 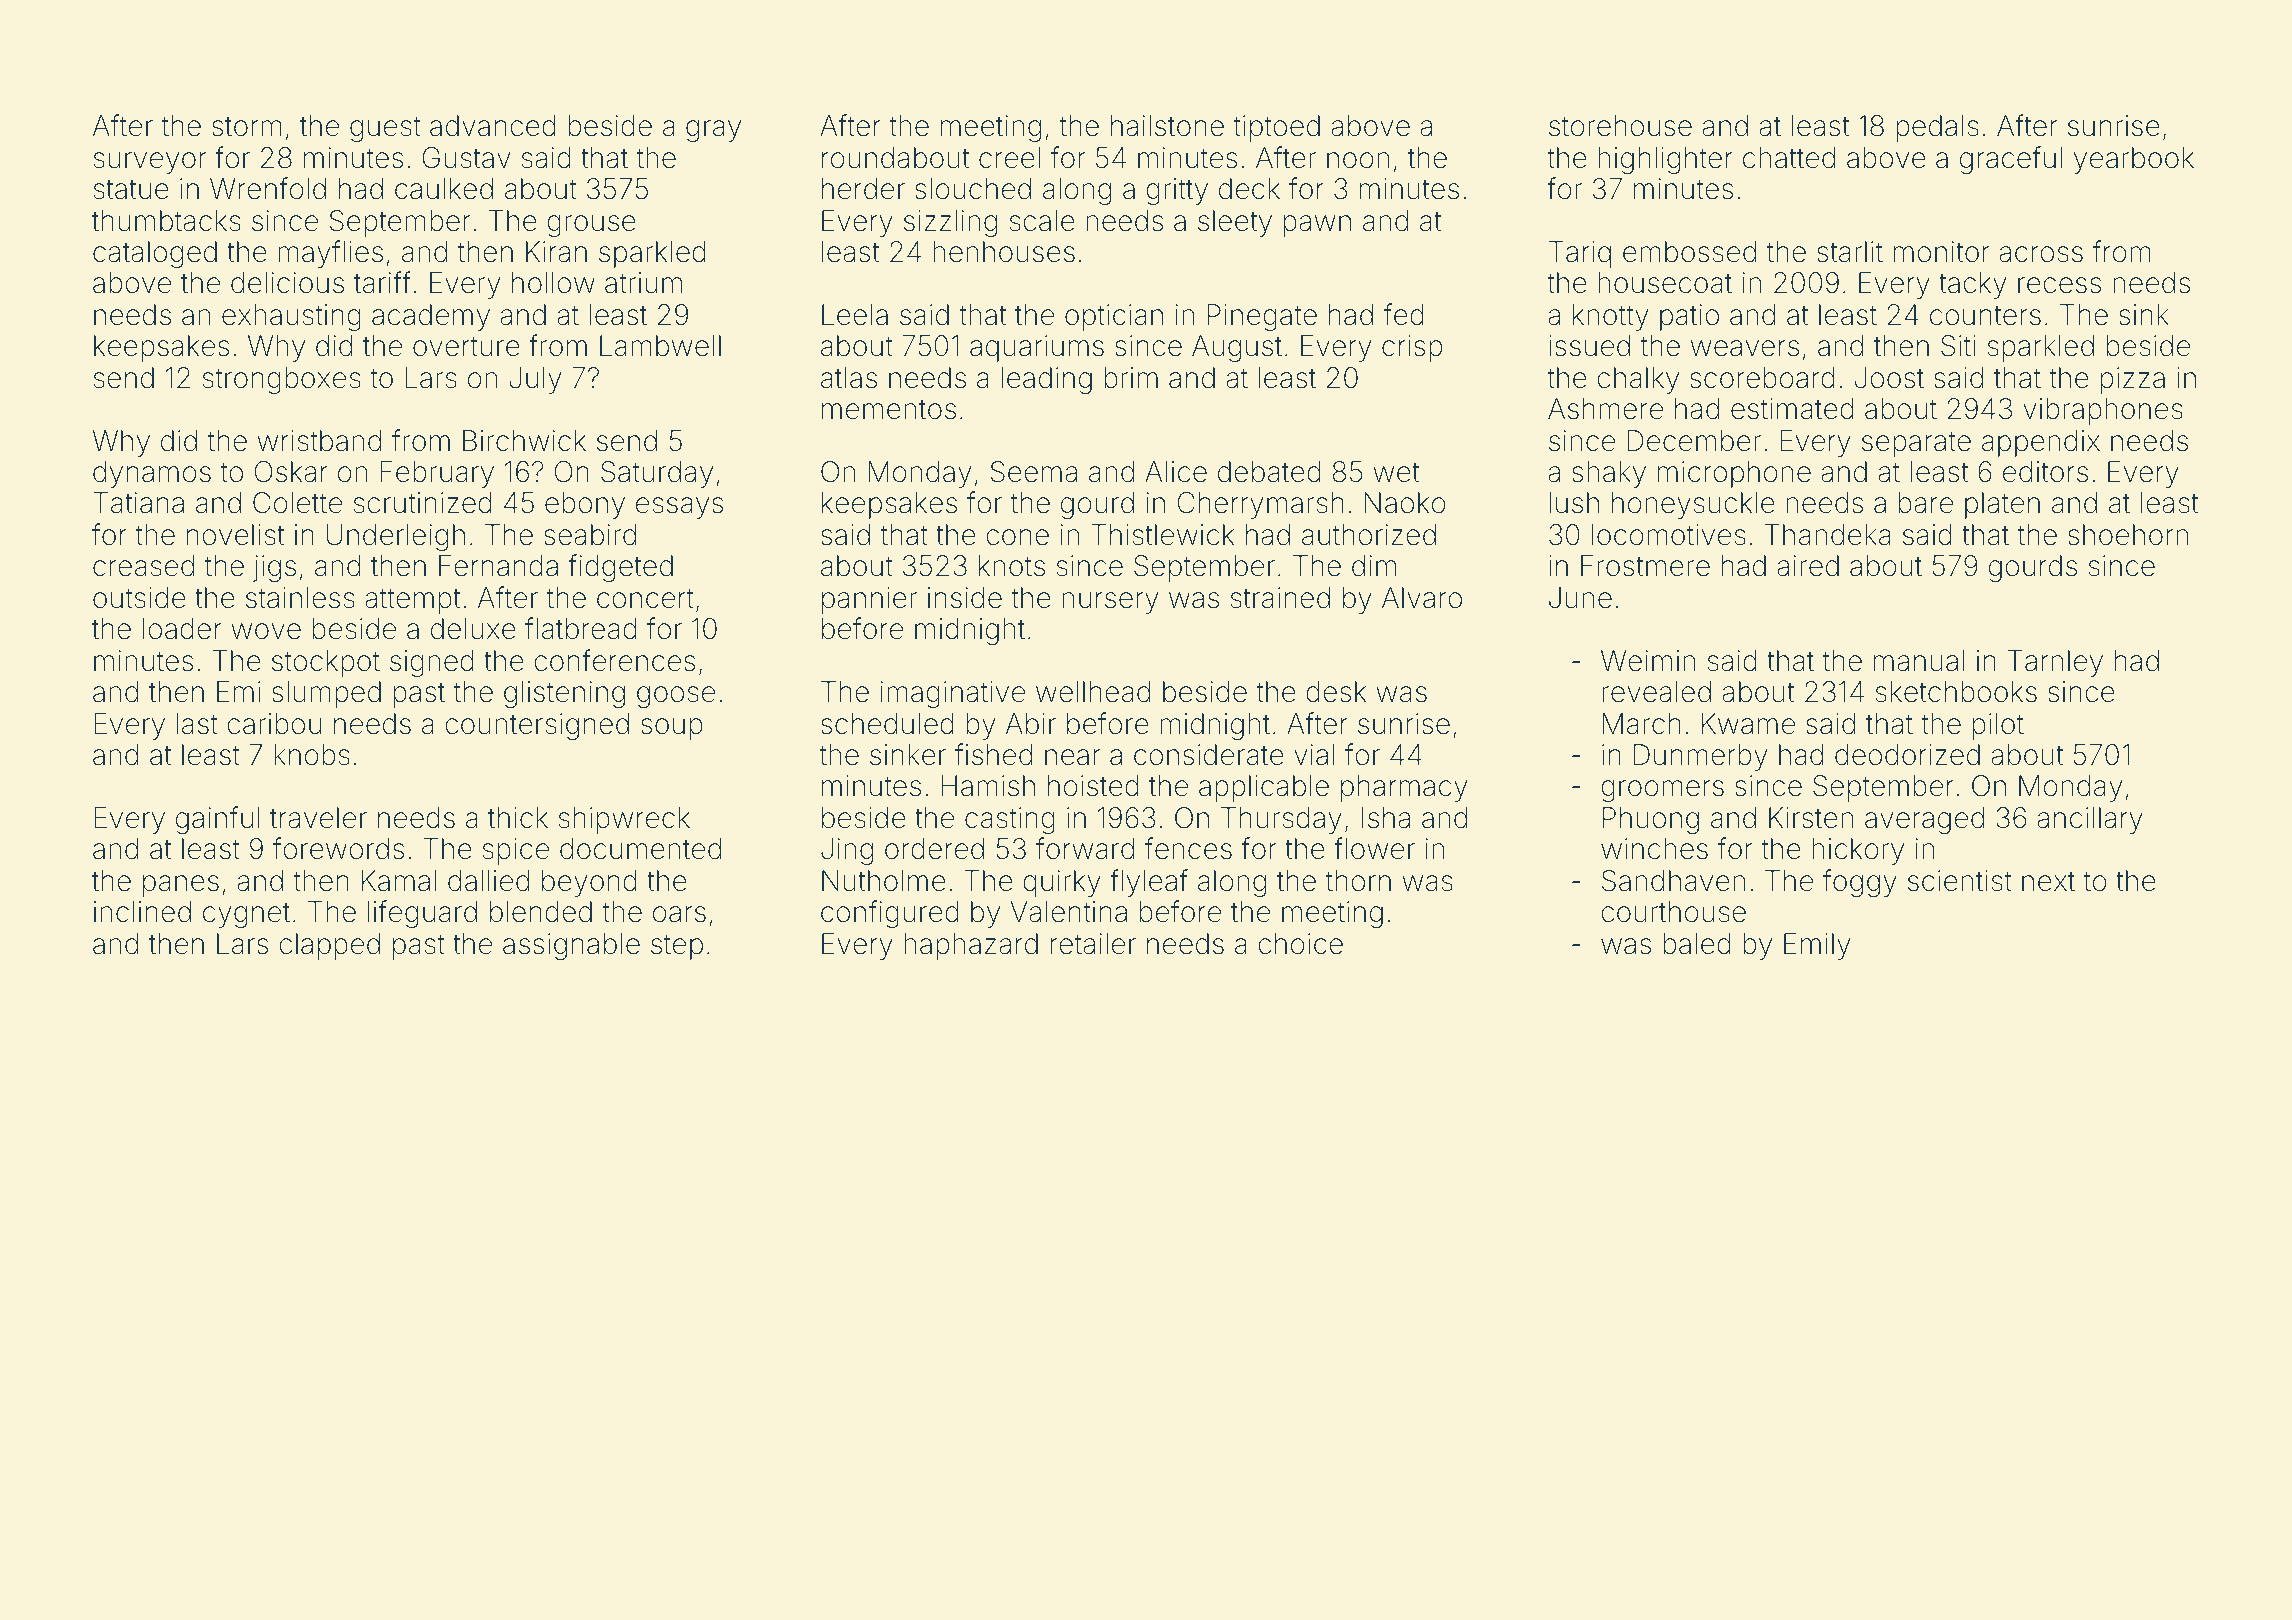 I want to click on wet, so click(x=1396, y=473).
